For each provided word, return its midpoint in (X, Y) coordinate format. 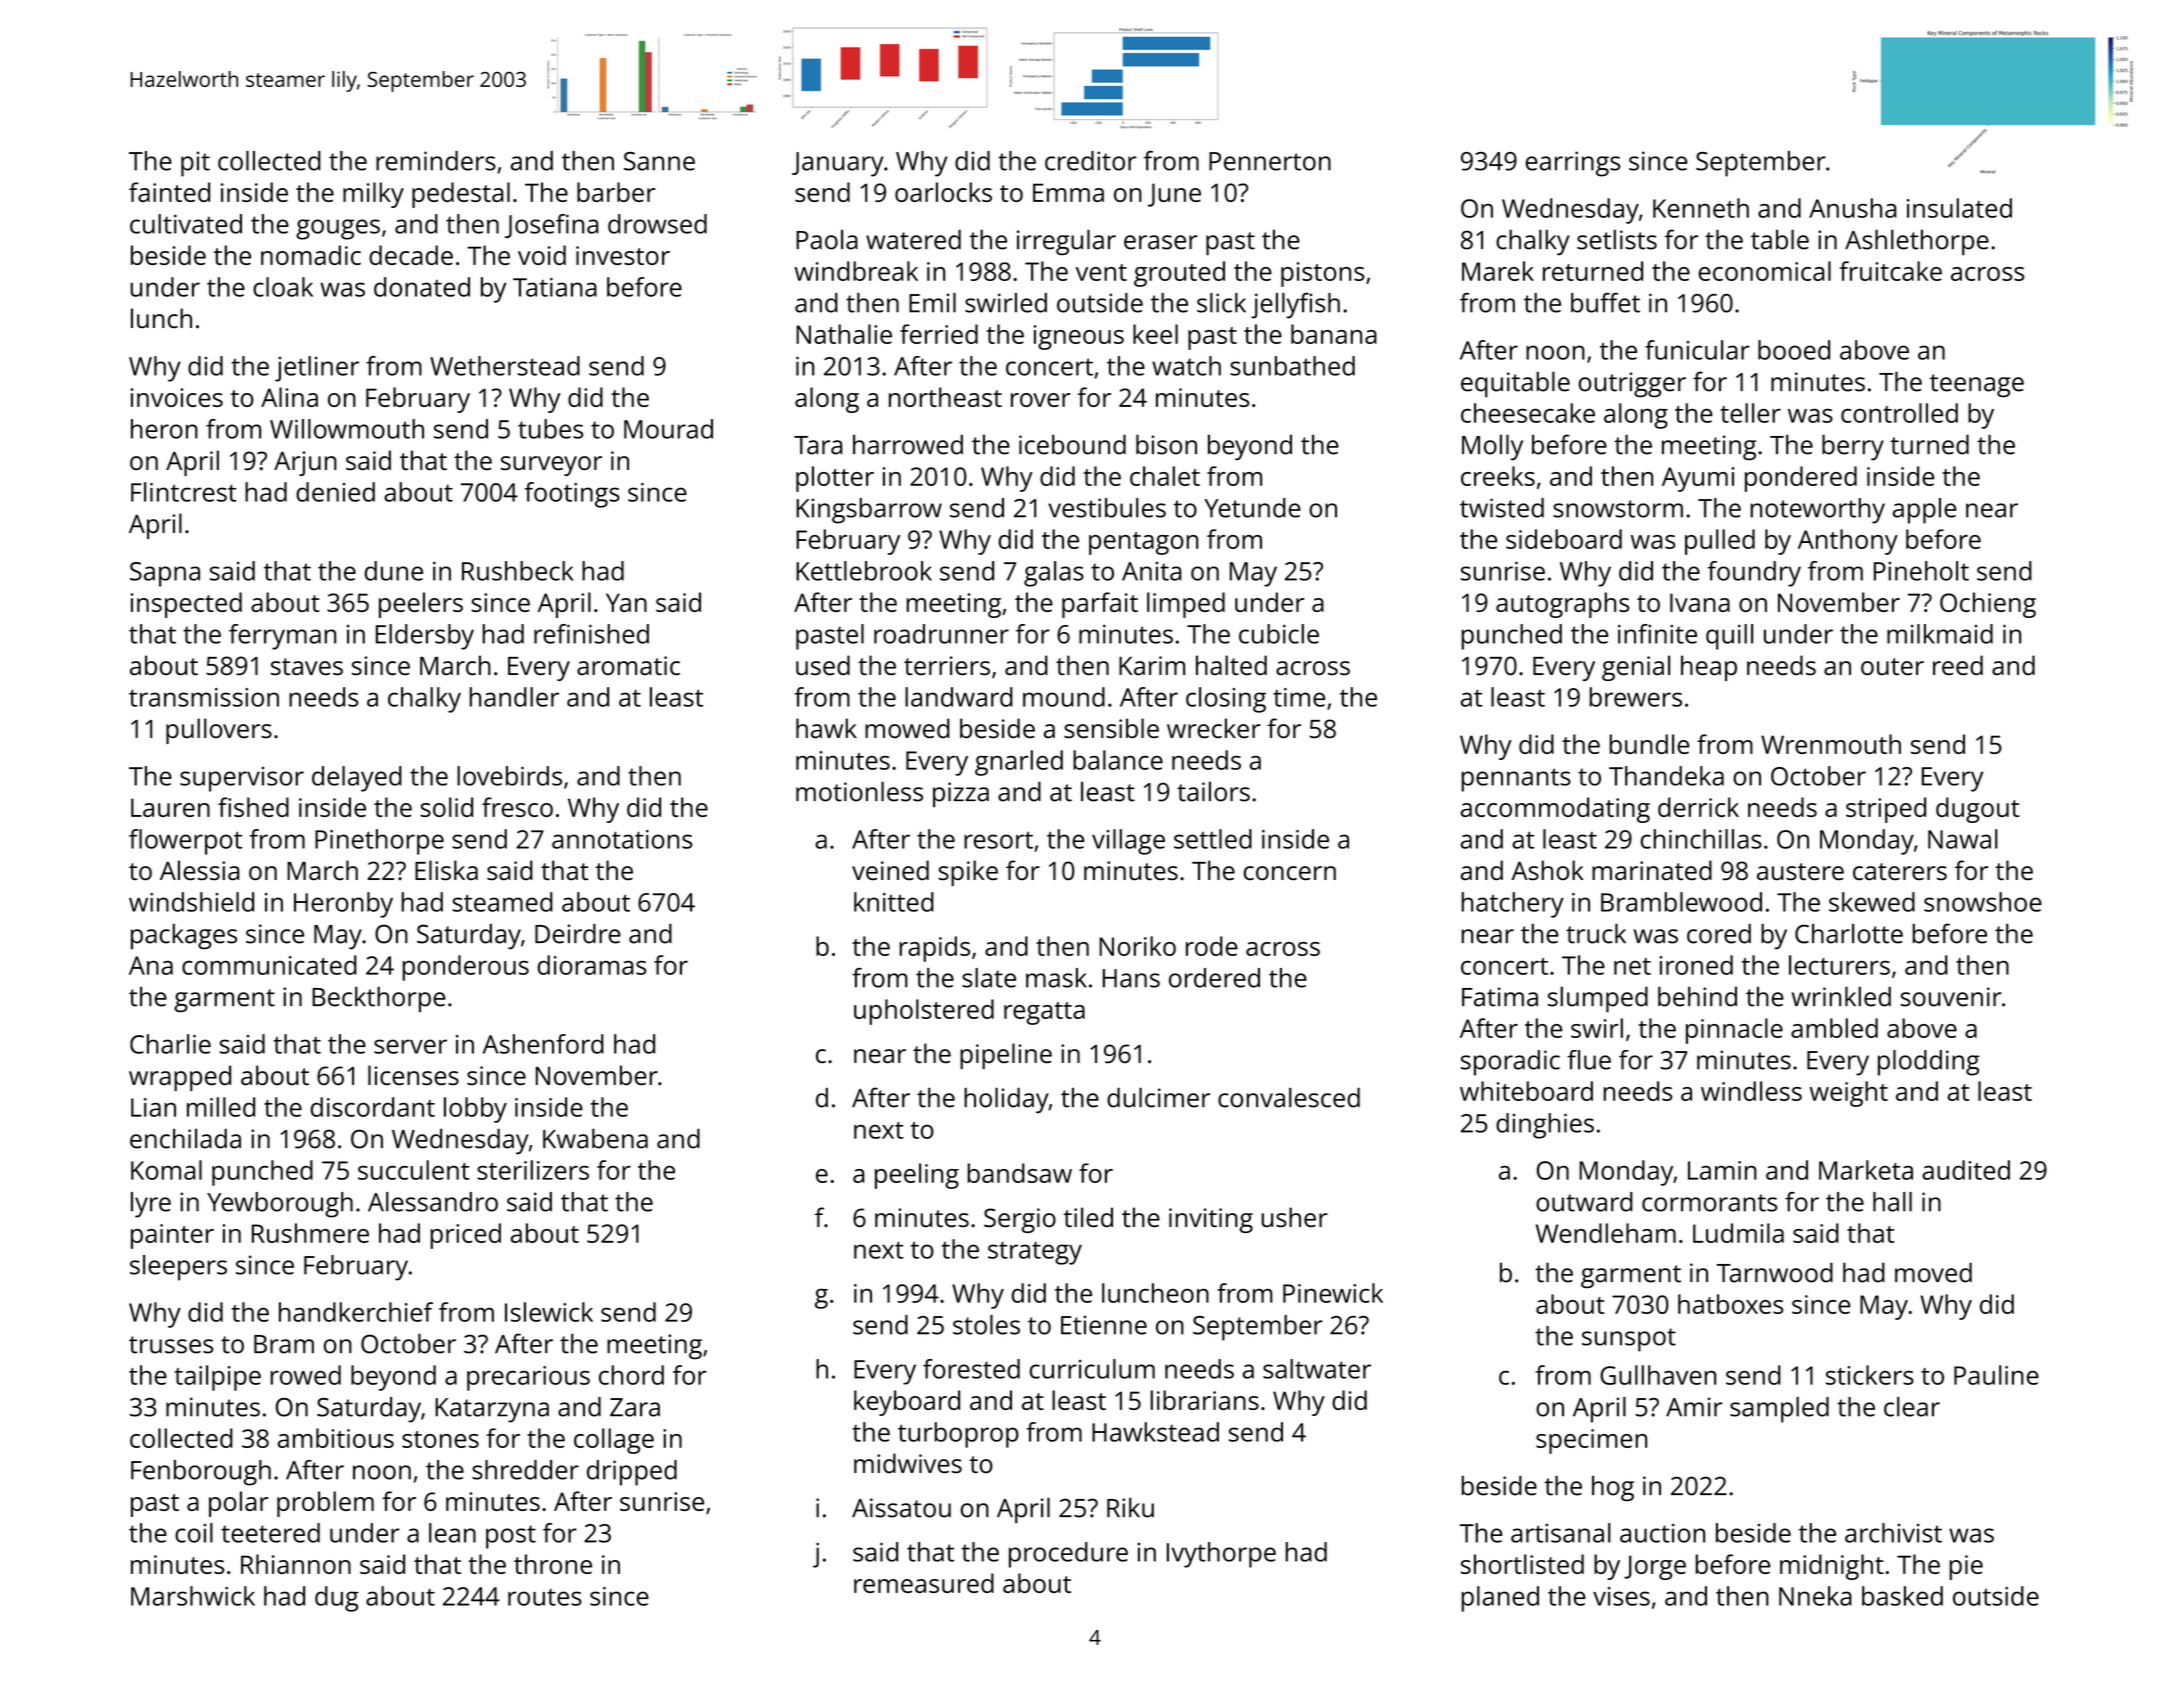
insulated (1959, 208)
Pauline (1996, 1375)
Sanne (659, 161)
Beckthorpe (378, 999)
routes (545, 1597)
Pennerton (1270, 161)
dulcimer (1158, 1097)
